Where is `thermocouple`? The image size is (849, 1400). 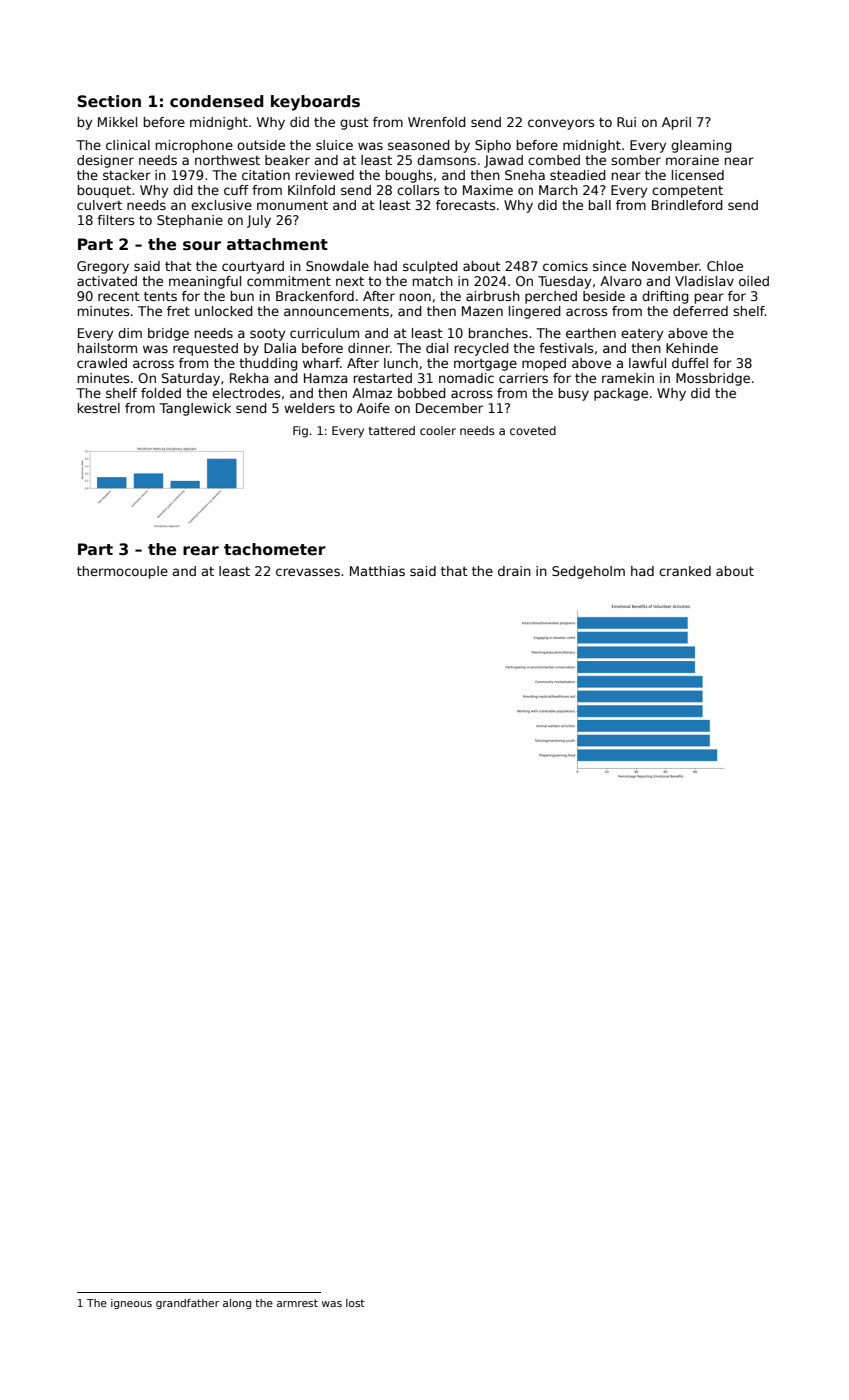 thermocouple is located at coordinates (122, 572).
